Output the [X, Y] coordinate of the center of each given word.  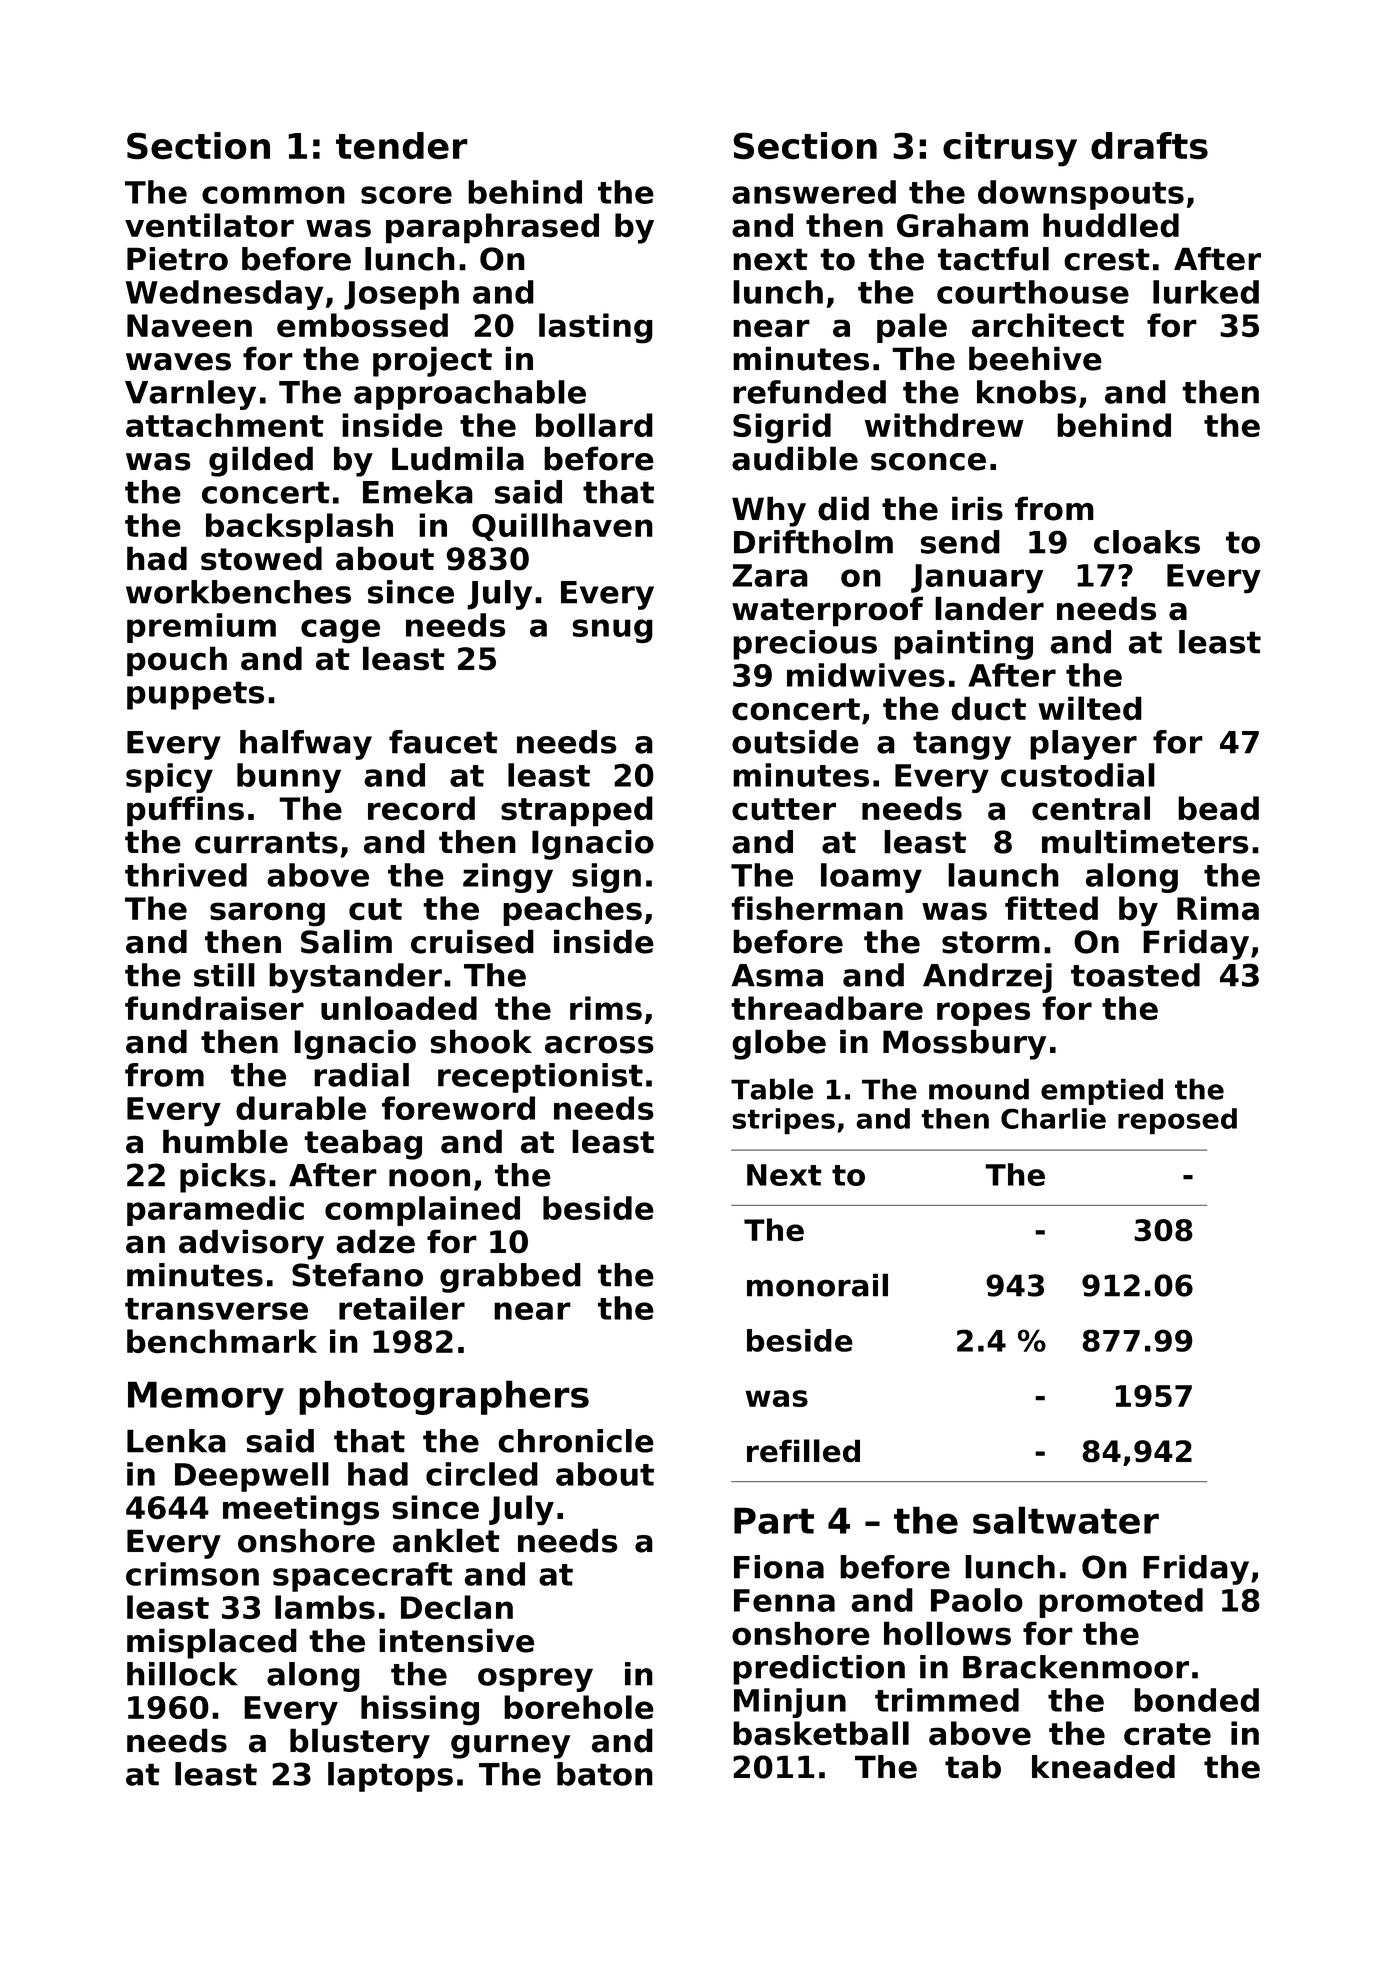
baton [605, 1774]
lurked [1206, 292]
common [273, 195]
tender [402, 146]
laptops [390, 1777]
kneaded [1103, 1767]
